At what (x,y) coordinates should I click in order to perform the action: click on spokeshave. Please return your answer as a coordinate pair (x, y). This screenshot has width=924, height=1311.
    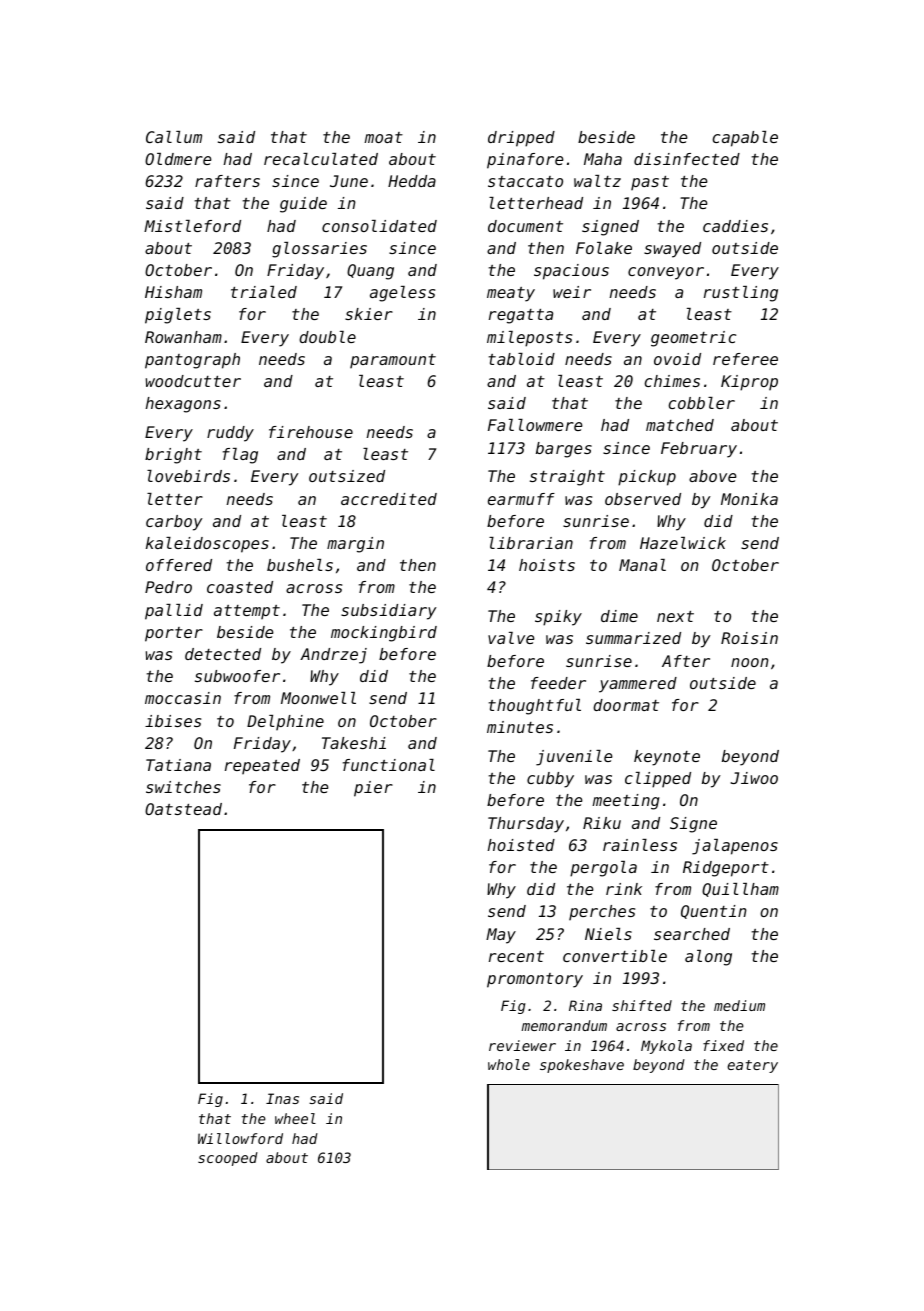
    Looking at the image, I should click on (582, 1066).
